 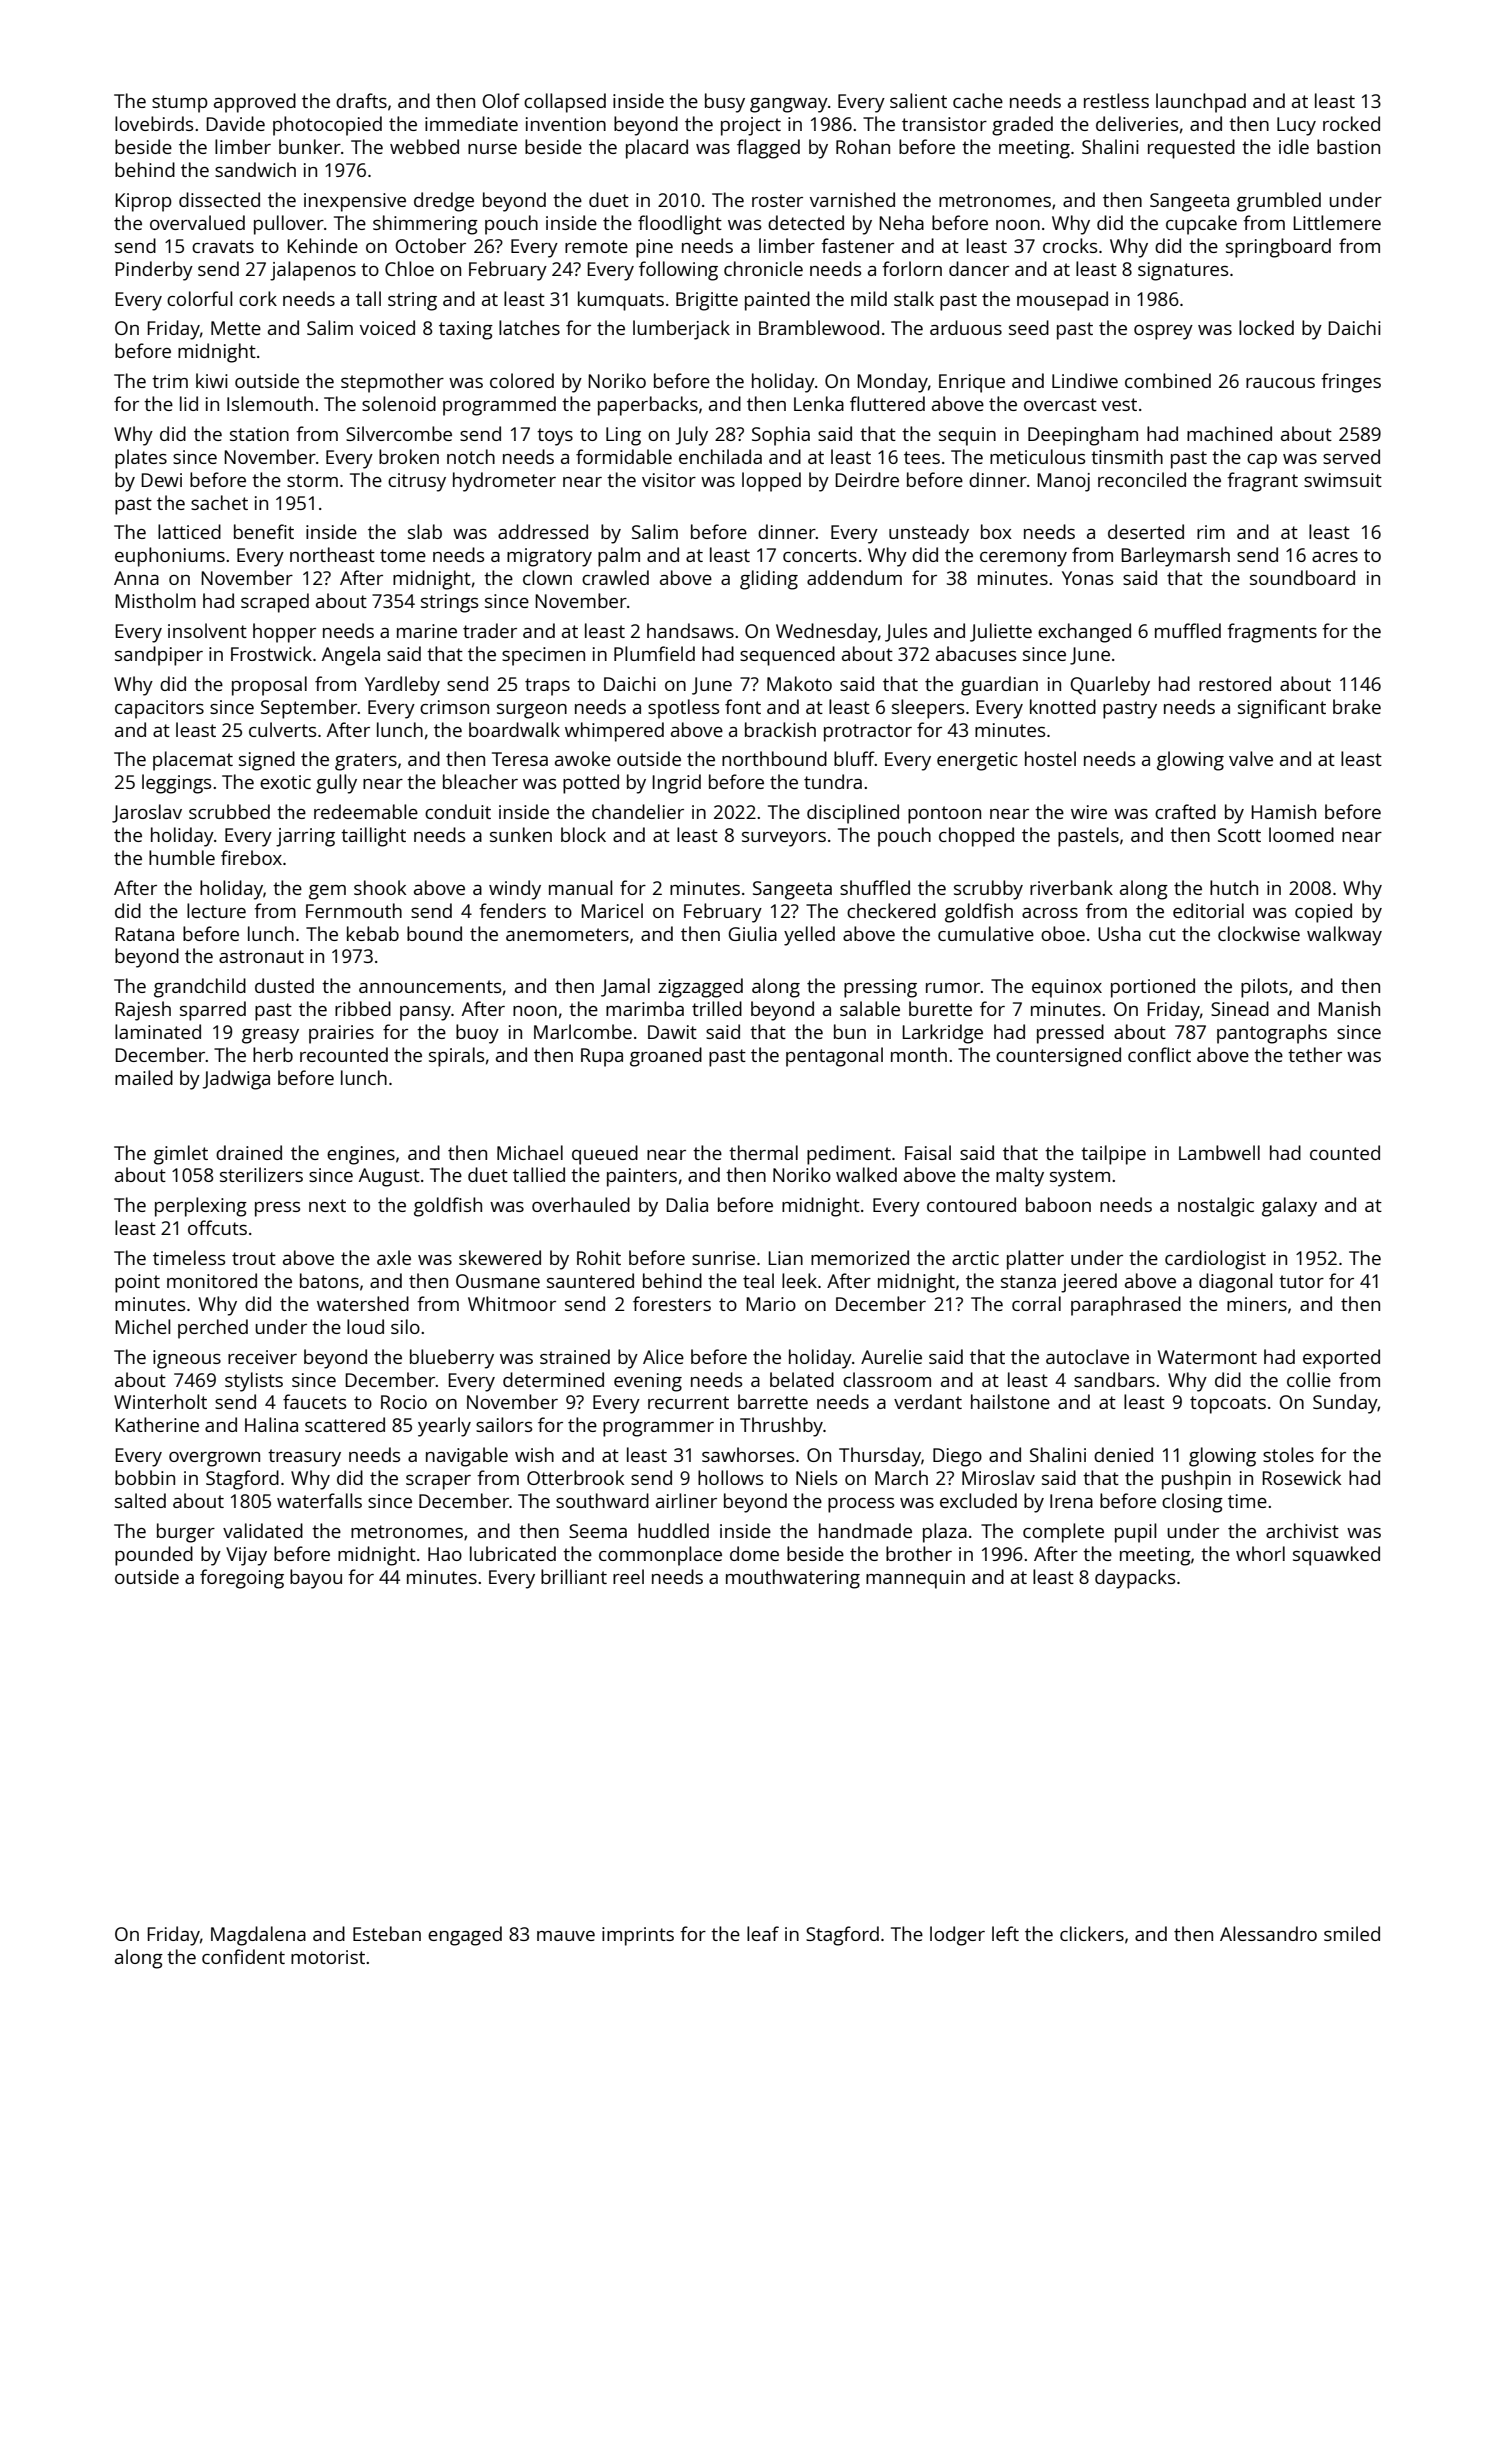 I want to click on walkway, so click(x=1344, y=936).
